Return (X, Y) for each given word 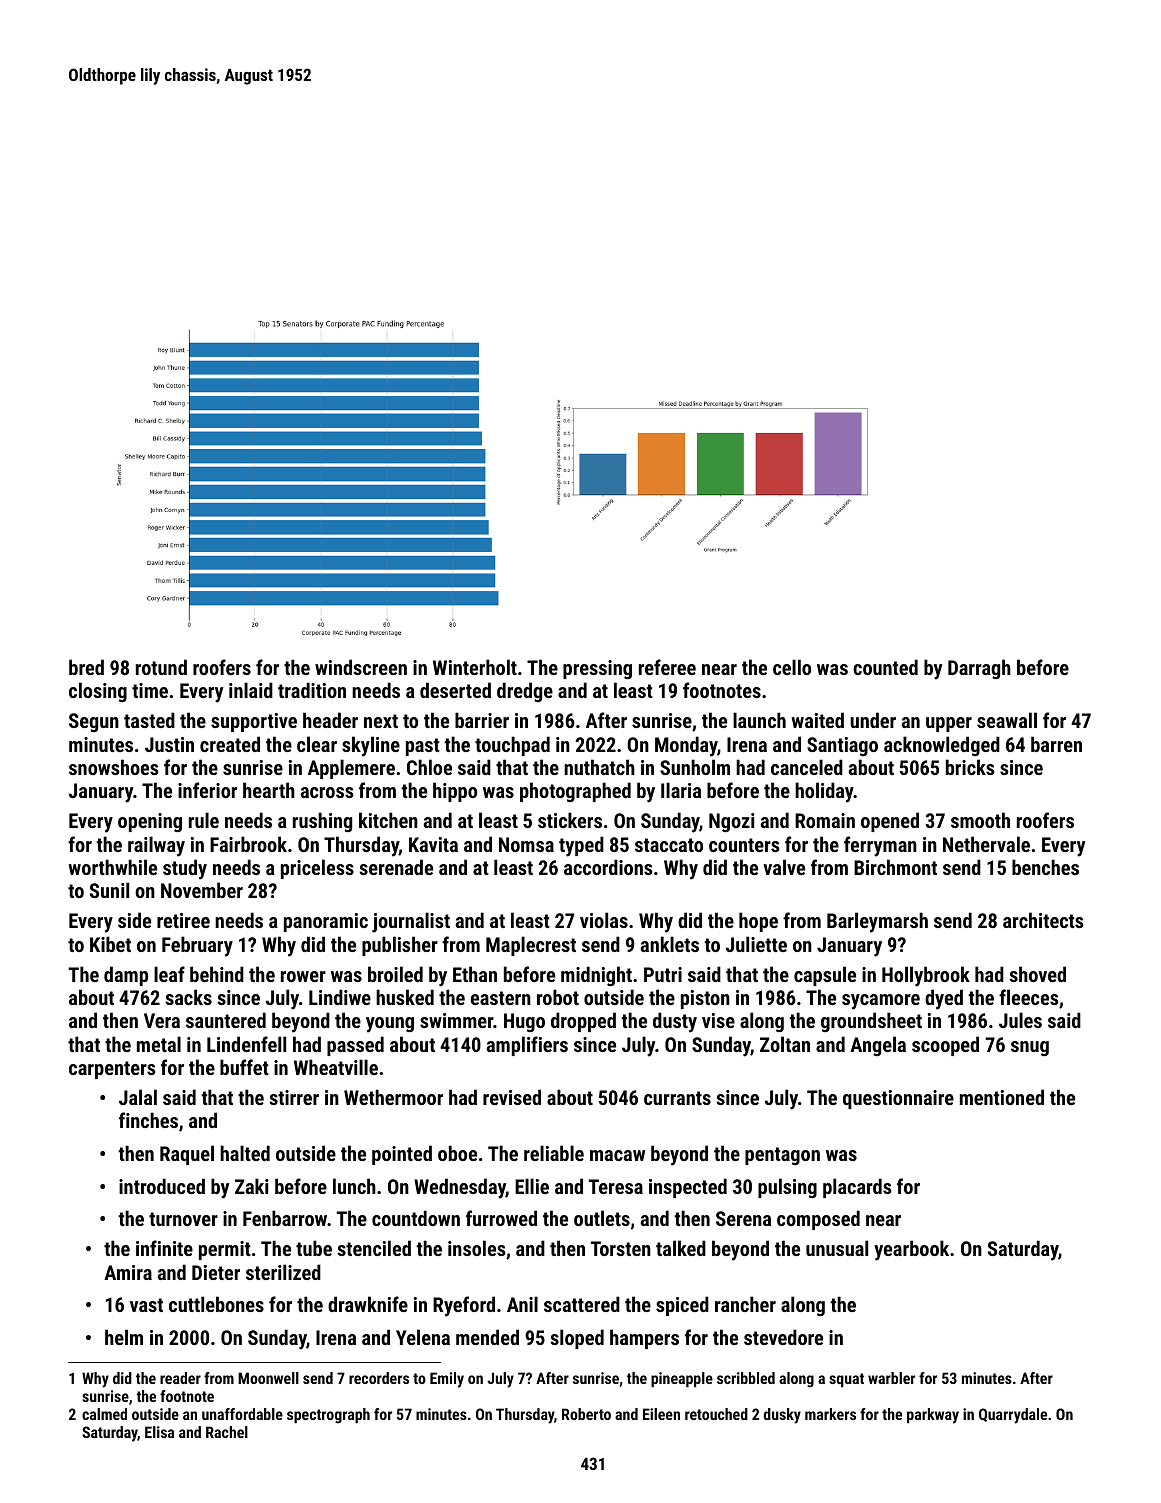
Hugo (524, 1022)
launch (759, 720)
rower (303, 976)
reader (180, 1378)
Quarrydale (1013, 1416)
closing (98, 692)
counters (744, 845)
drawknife (368, 1304)
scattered (582, 1304)
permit (225, 1250)
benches (1045, 867)
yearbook (911, 1250)
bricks (970, 767)
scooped (945, 1046)
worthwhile (112, 867)
